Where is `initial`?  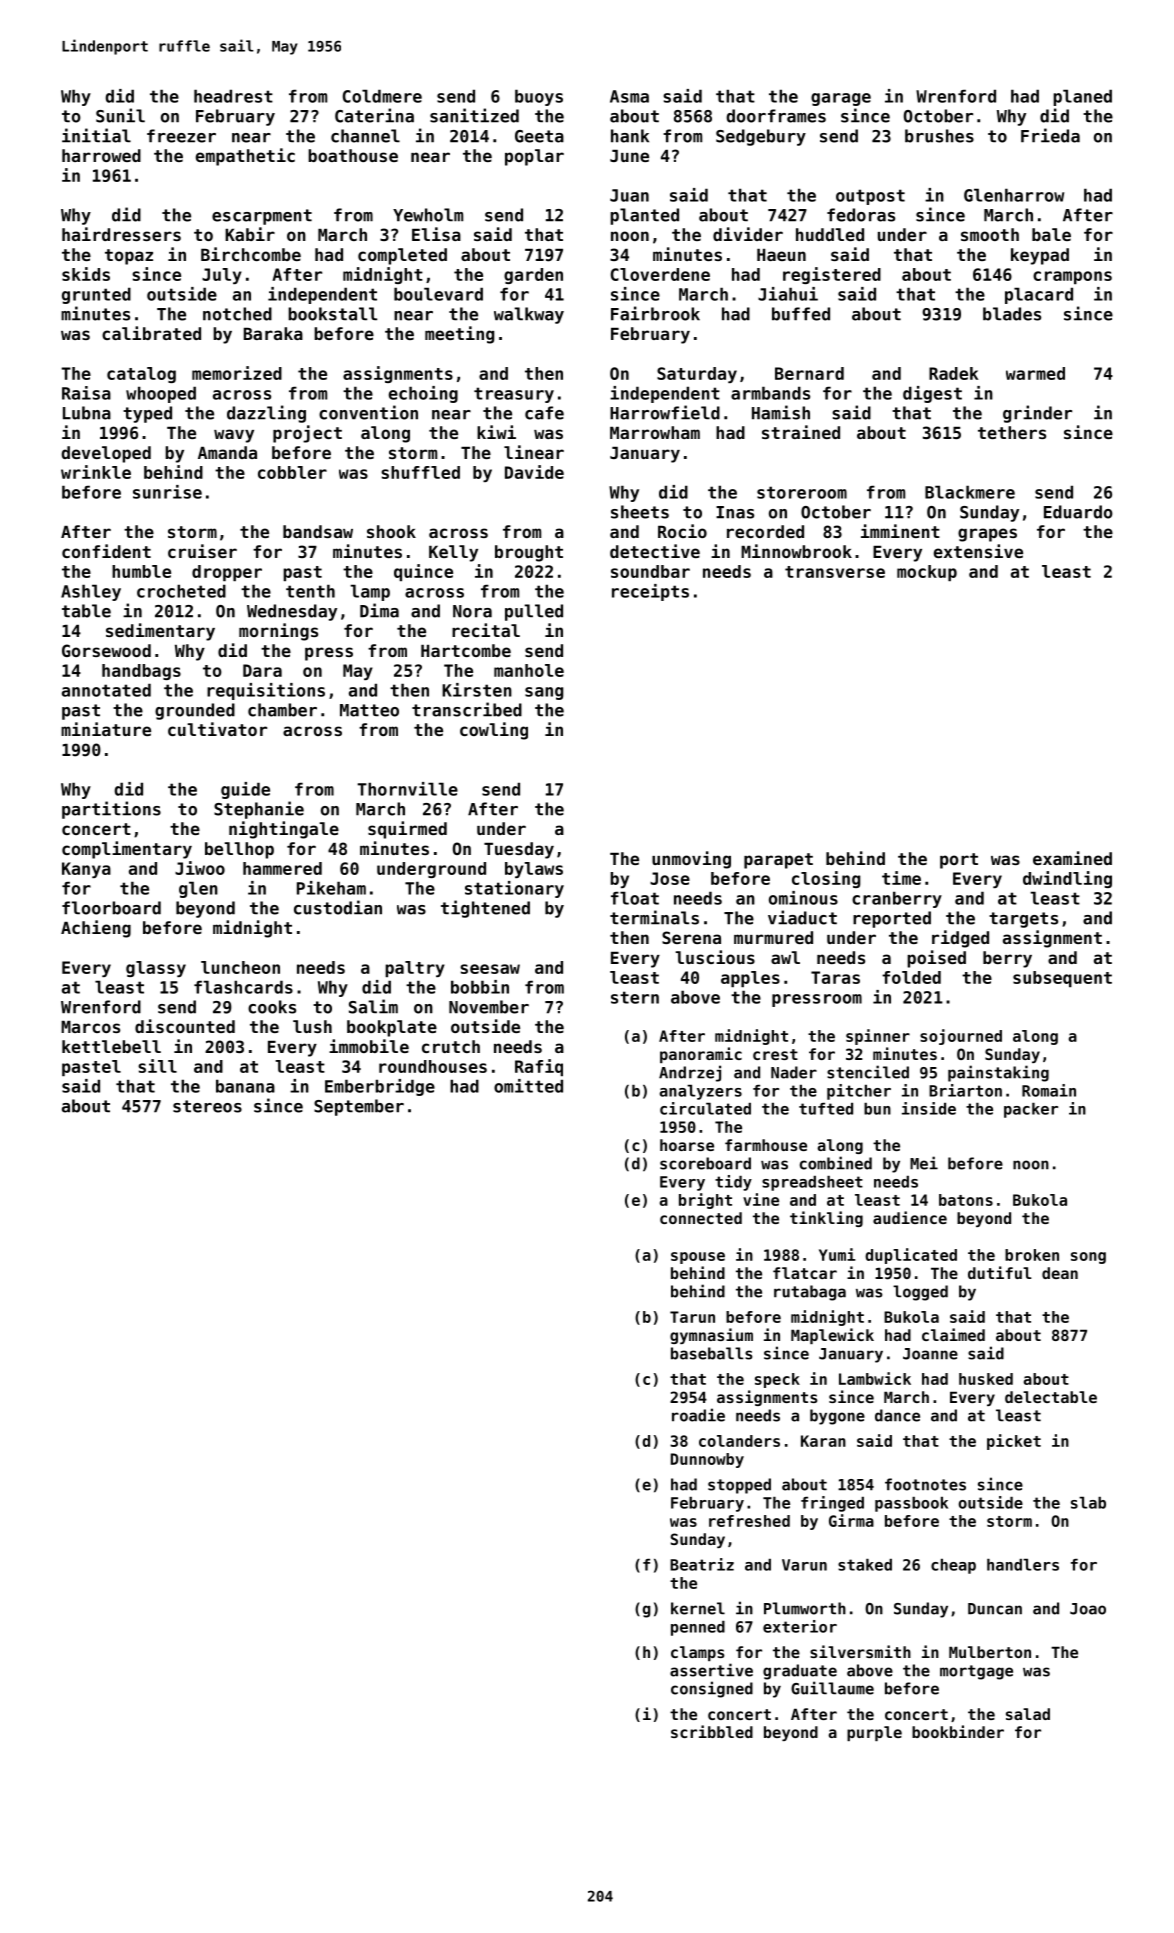 initial is located at coordinates (96, 135).
